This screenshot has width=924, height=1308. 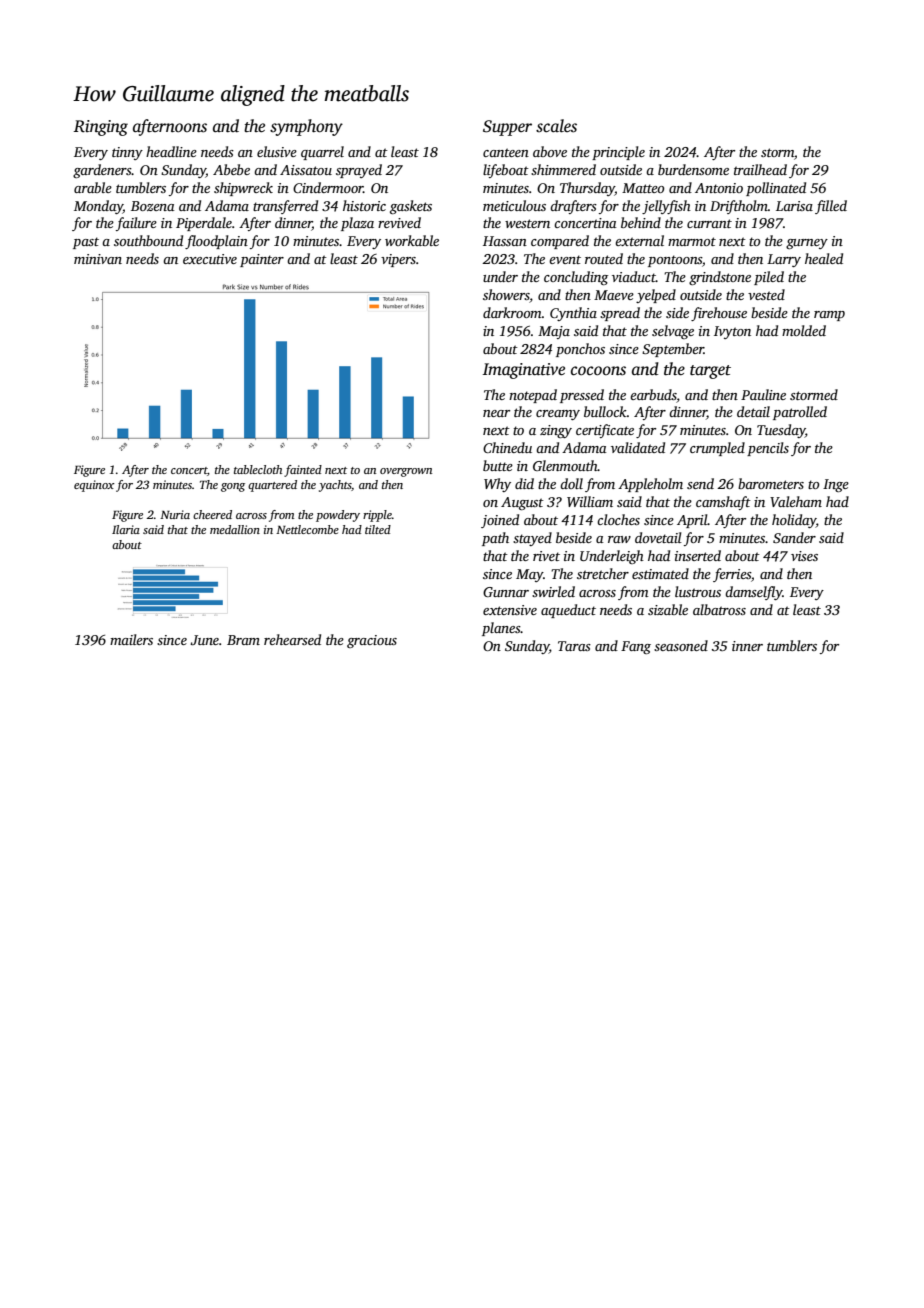 What do you see at coordinates (94, 486) in the screenshot?
I see `equinox` at bounding box center [94, 486].
